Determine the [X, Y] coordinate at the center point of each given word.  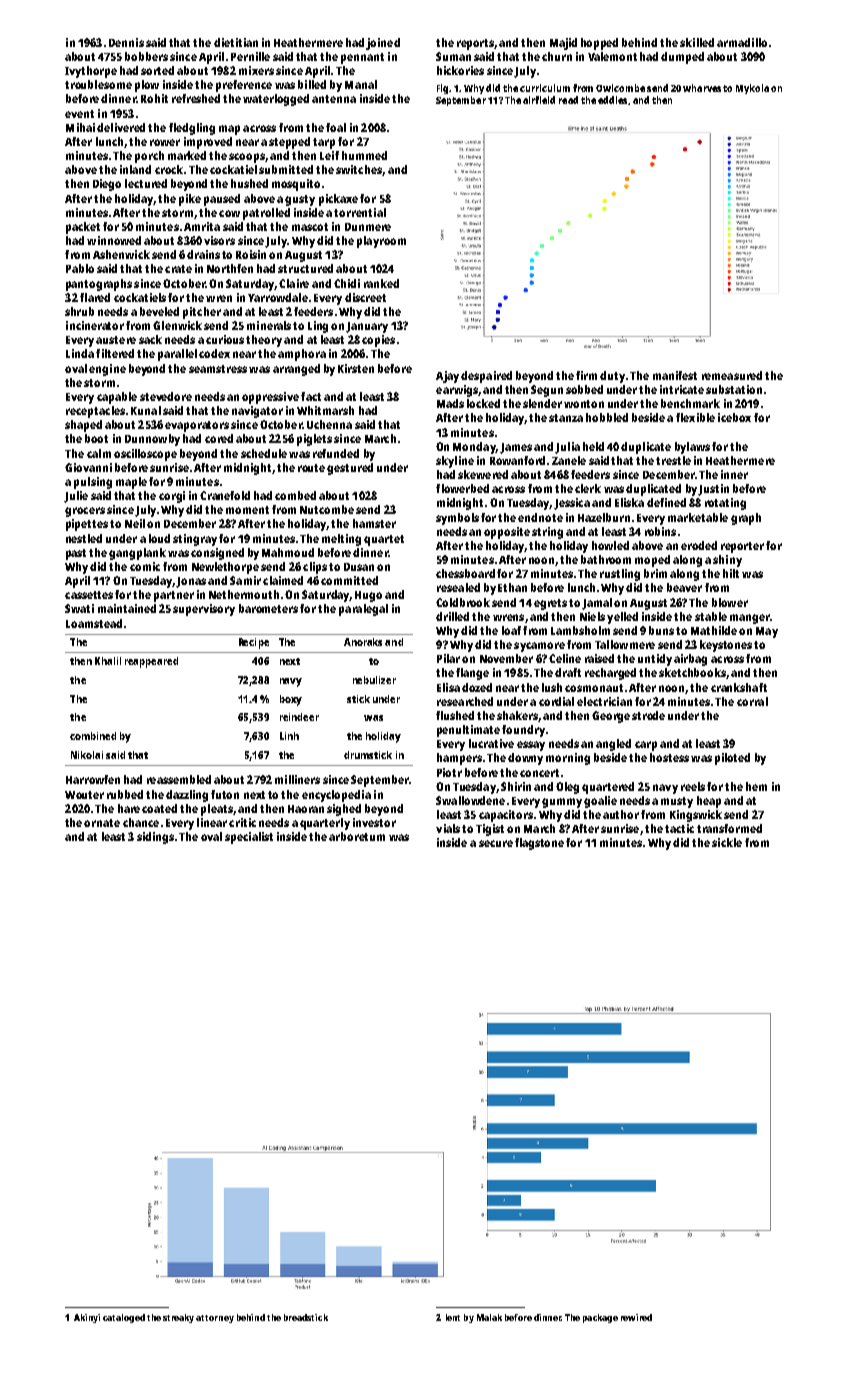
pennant [362, 58]
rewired [636, 1317]
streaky [178, 1318]
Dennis [126, 42]
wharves [702, 88]
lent [453, 1317]
